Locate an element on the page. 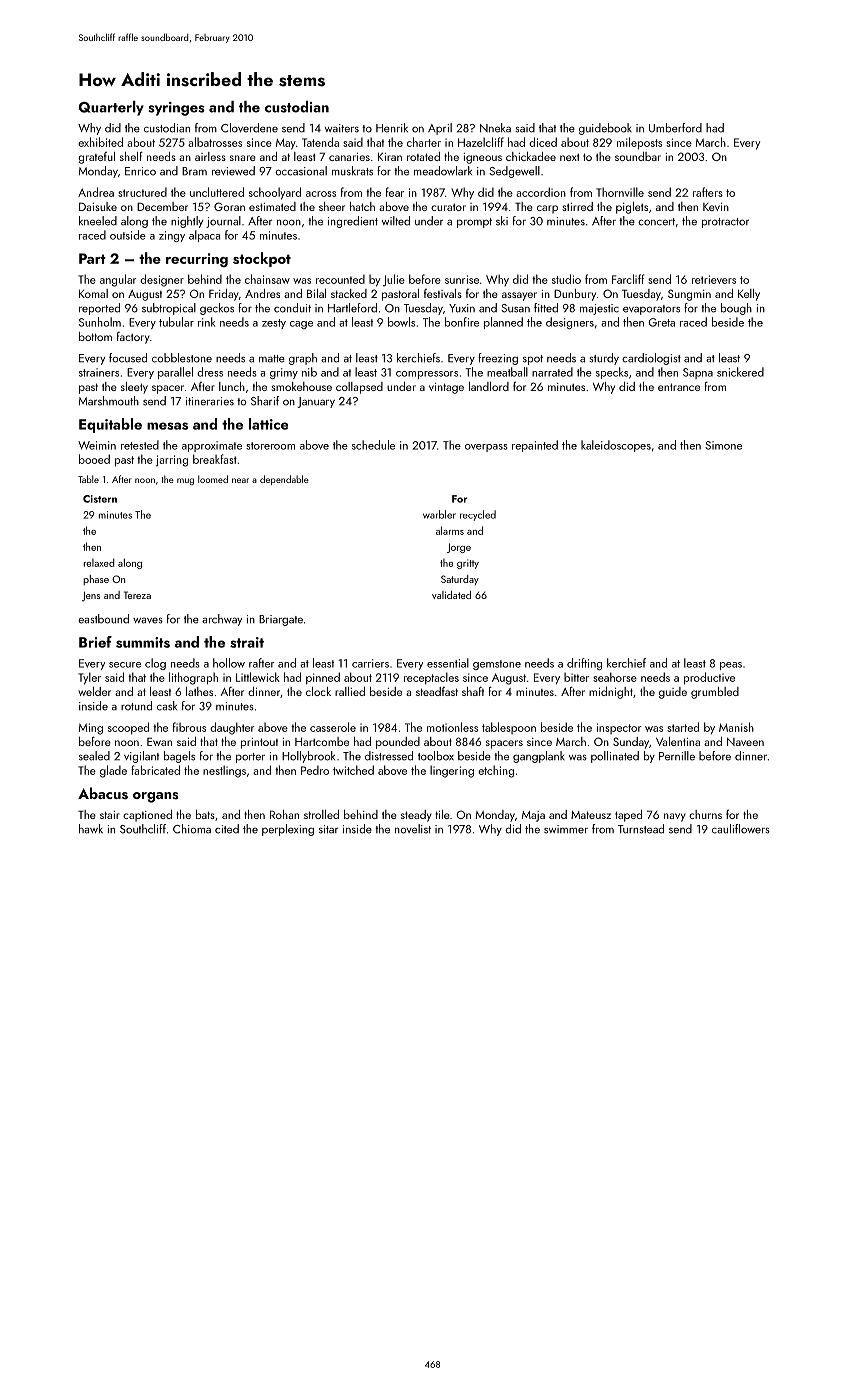 The image size is (849, 1400). Henrik is located at coordinates (392, 128).
